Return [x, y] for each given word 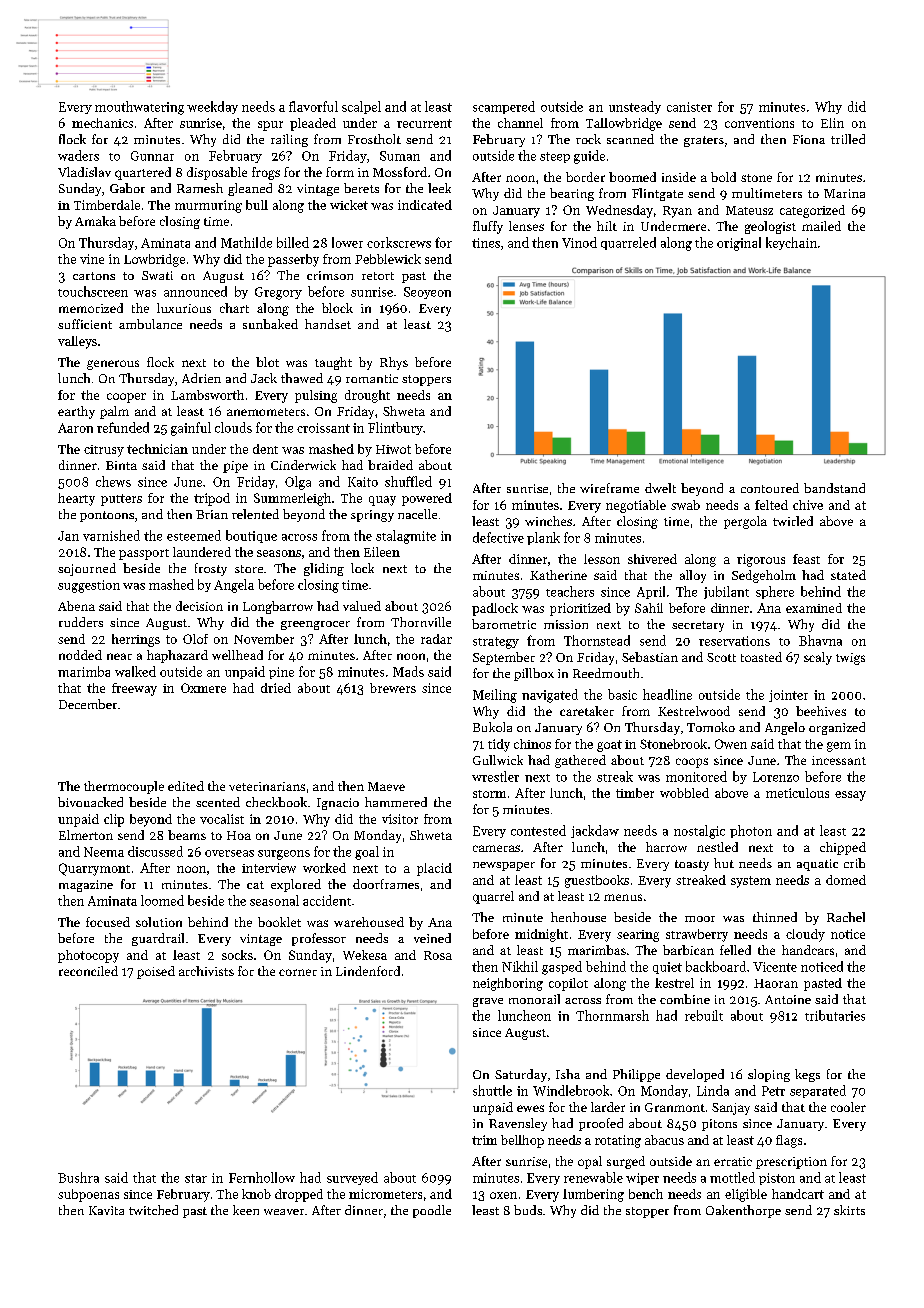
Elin [832, 123]
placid [434, 869]
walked [135, 671]
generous [113, 365]
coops [692, 763]
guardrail [158, 939]
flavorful [313, 106]
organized [837, 728]
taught [333, 363]
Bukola [492, 727]
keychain [791, 243]
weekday [212, 107]
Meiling [495, 696]
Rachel [846, 917]
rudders [81, 622]
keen [246, 1210]
